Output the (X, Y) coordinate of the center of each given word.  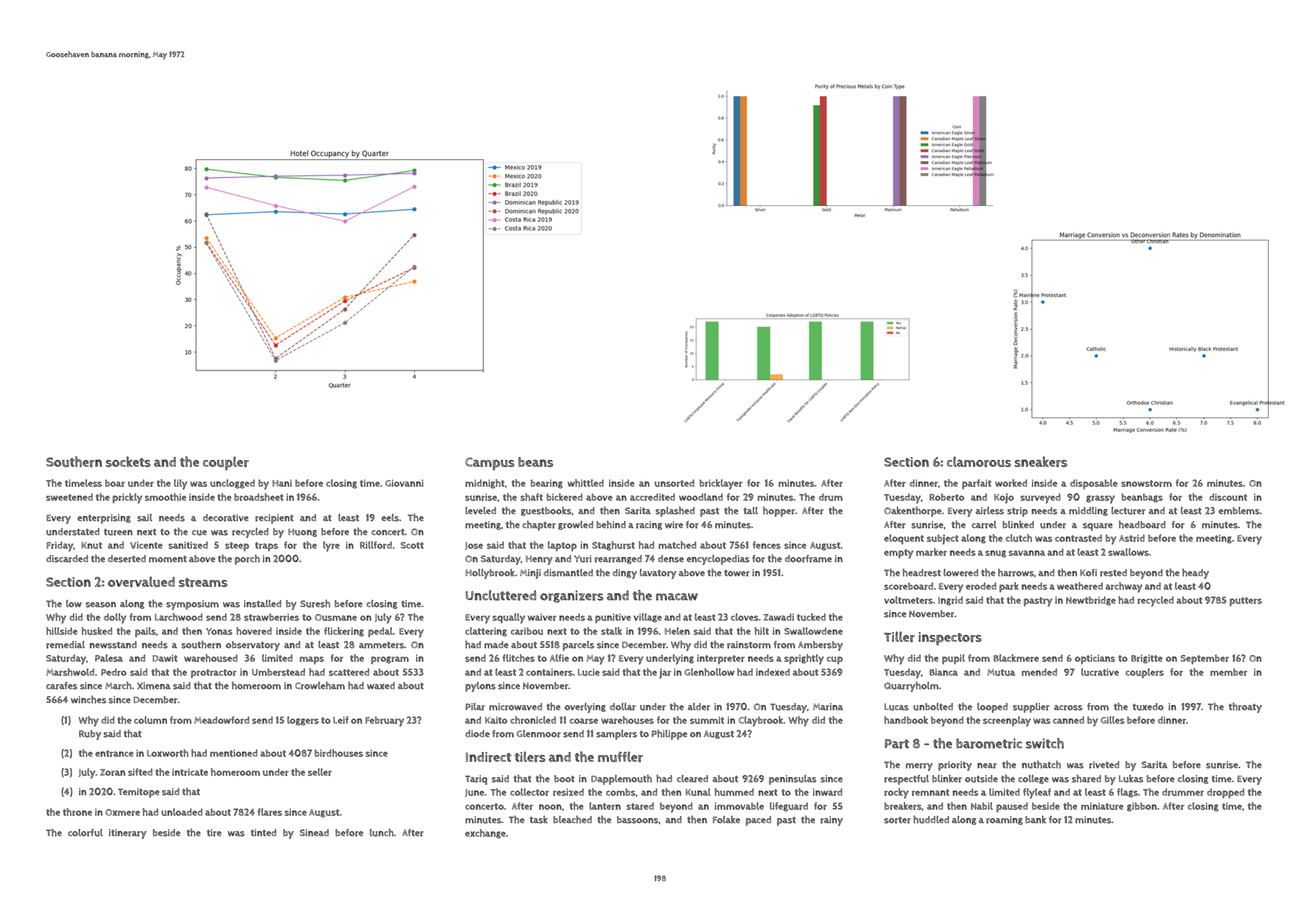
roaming (1004, 820)
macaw (677, 597)
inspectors (950, 638)
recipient (274, 519)
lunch (382, 832)
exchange (485, 834)
